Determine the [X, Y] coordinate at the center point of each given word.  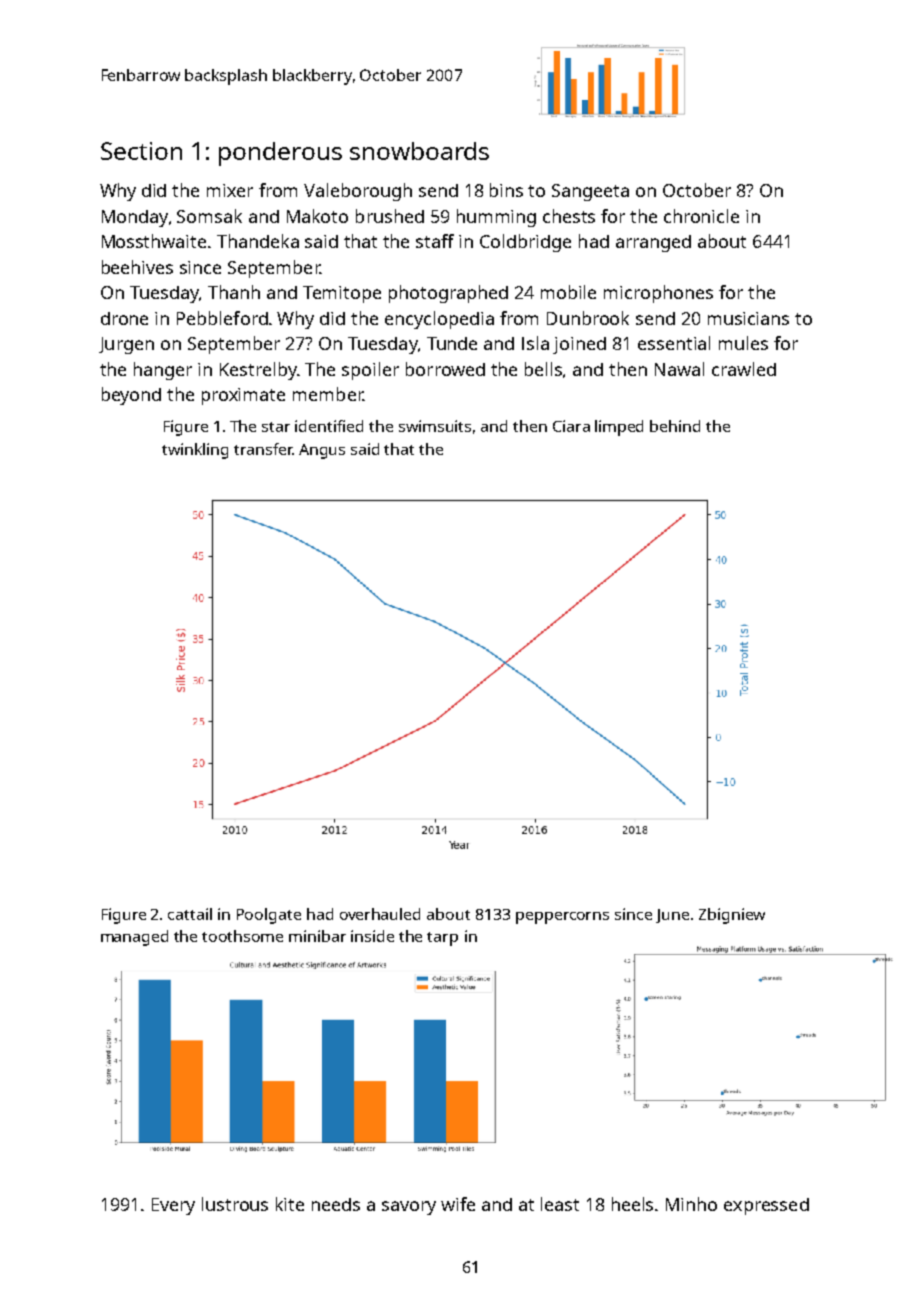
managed [134, 938]
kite [290, 1204]
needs [336, 1204]
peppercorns [562, 918]
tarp [442, 939]
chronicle [701, 216]
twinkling [195, 451]
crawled [744, 369]
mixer [230, 190]
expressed [766, 1206]
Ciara [571, 426]
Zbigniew [732, 916]
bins [506, 190]
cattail [190, 914]
